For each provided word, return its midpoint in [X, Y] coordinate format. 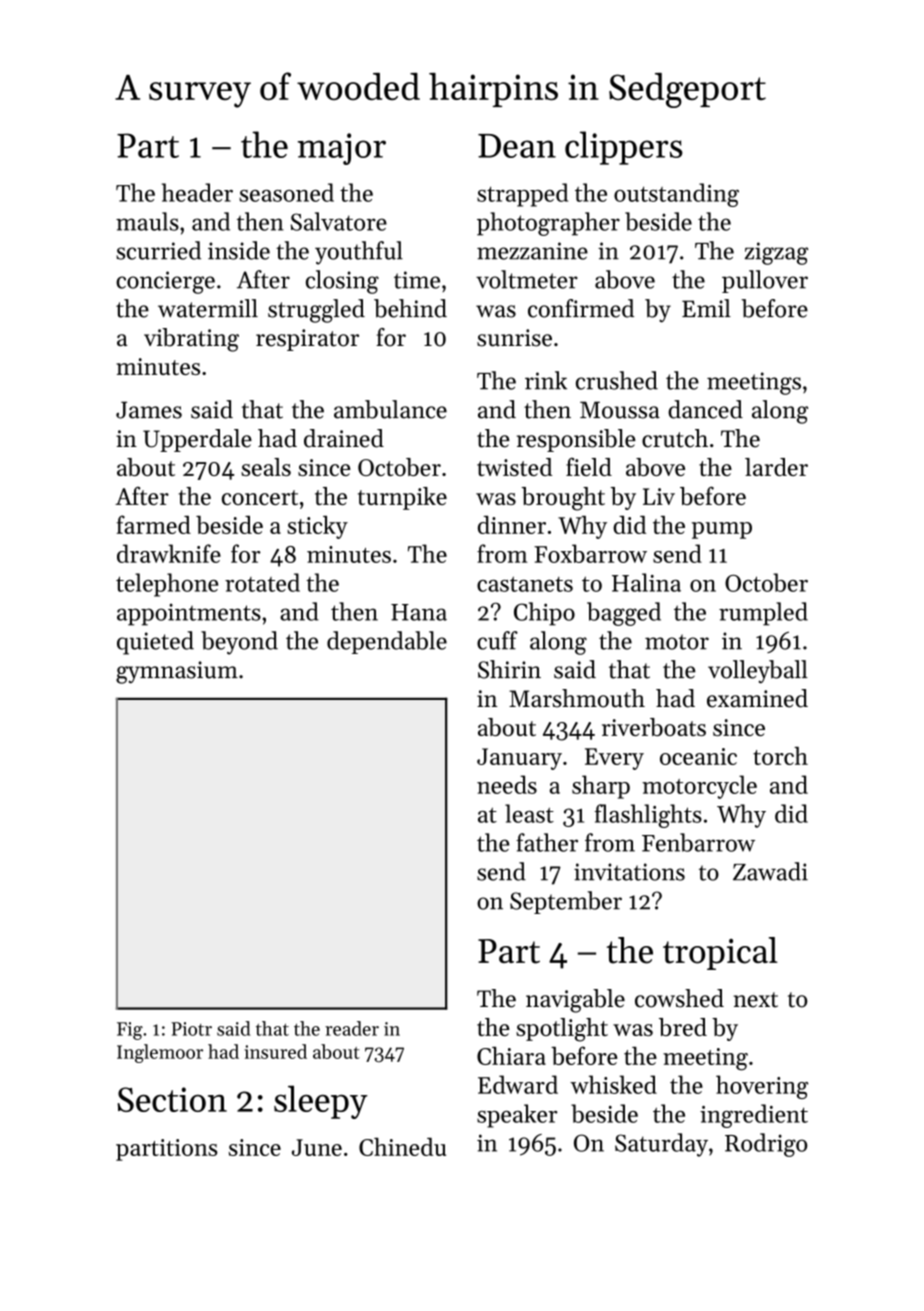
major [342, 149]
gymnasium [177, 672]
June [317, 1147]
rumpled [763, 614]
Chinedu [402, 1147]
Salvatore [339, 221]
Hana [419, 612]
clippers [624, 148]
